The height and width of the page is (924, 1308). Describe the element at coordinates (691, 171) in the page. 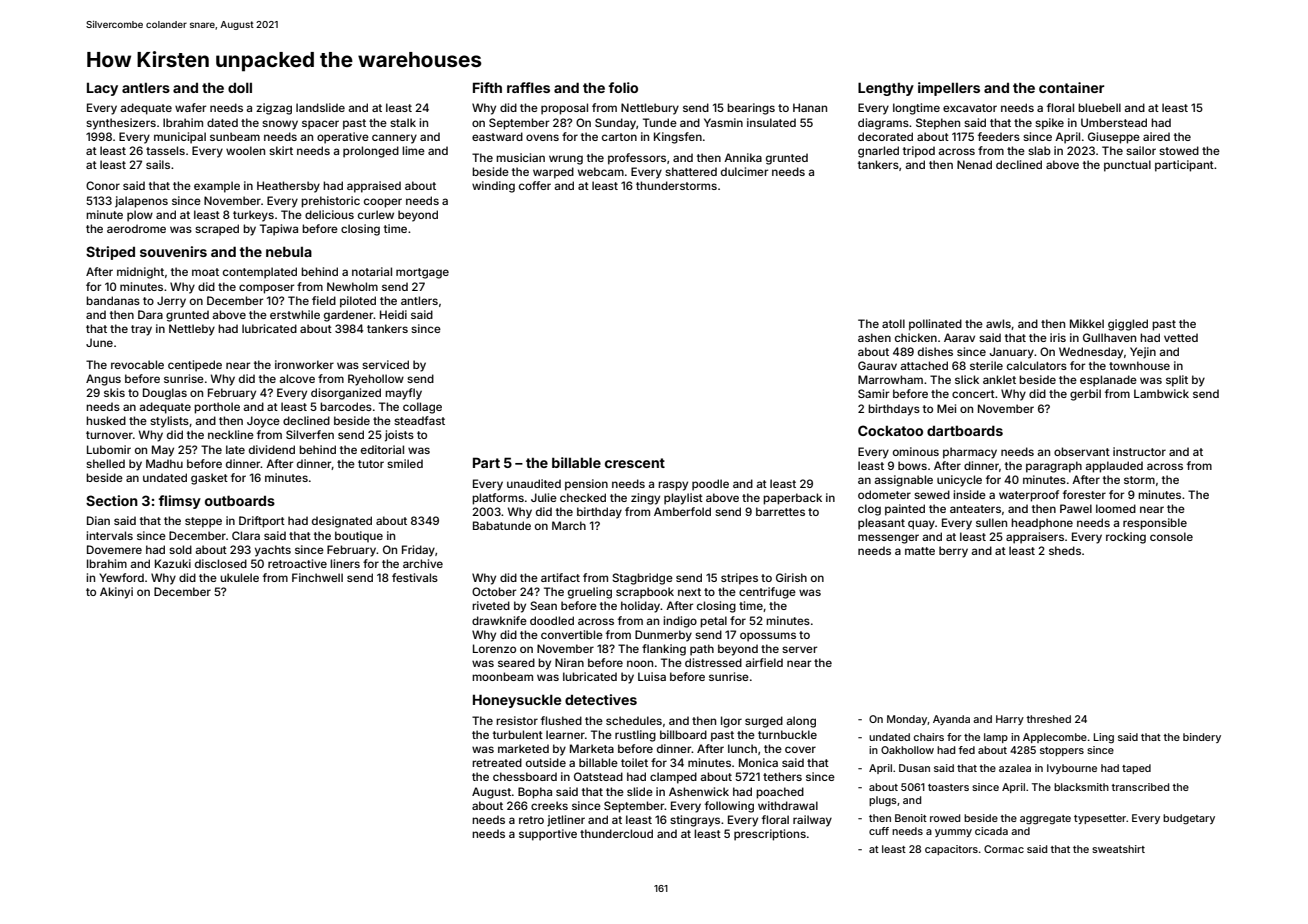

I see `shattered` at that location.
